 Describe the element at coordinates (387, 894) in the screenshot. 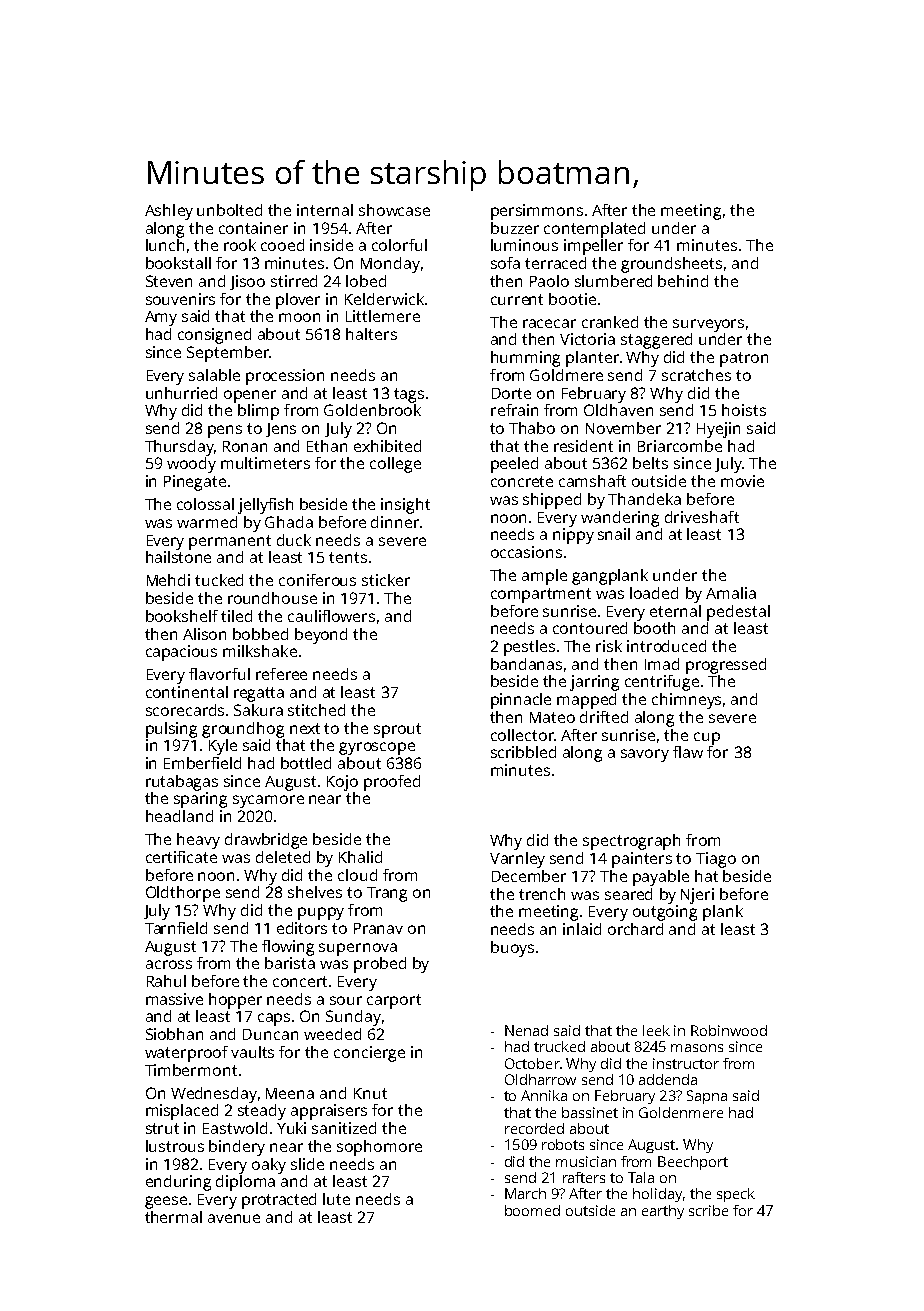

I see `Trang` at that location.
